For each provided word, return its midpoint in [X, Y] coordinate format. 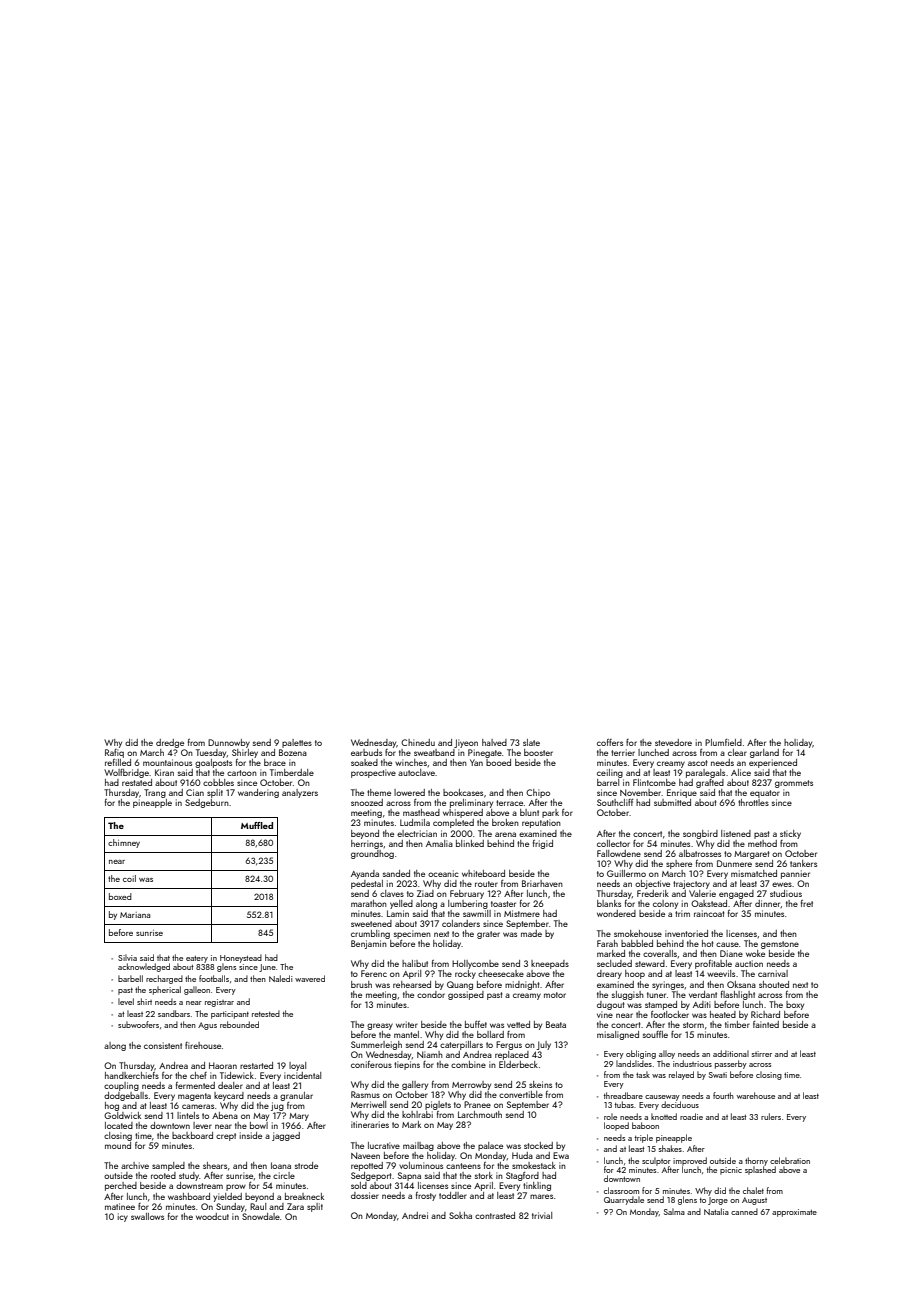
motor [555, 995]
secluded [614, 963]
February [467, 894]
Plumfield [723, 742]
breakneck [304, 1196]
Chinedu [418, 742]
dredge [170, 743]
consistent [163, 1045]
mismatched [754, 873]
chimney [124, 843]
